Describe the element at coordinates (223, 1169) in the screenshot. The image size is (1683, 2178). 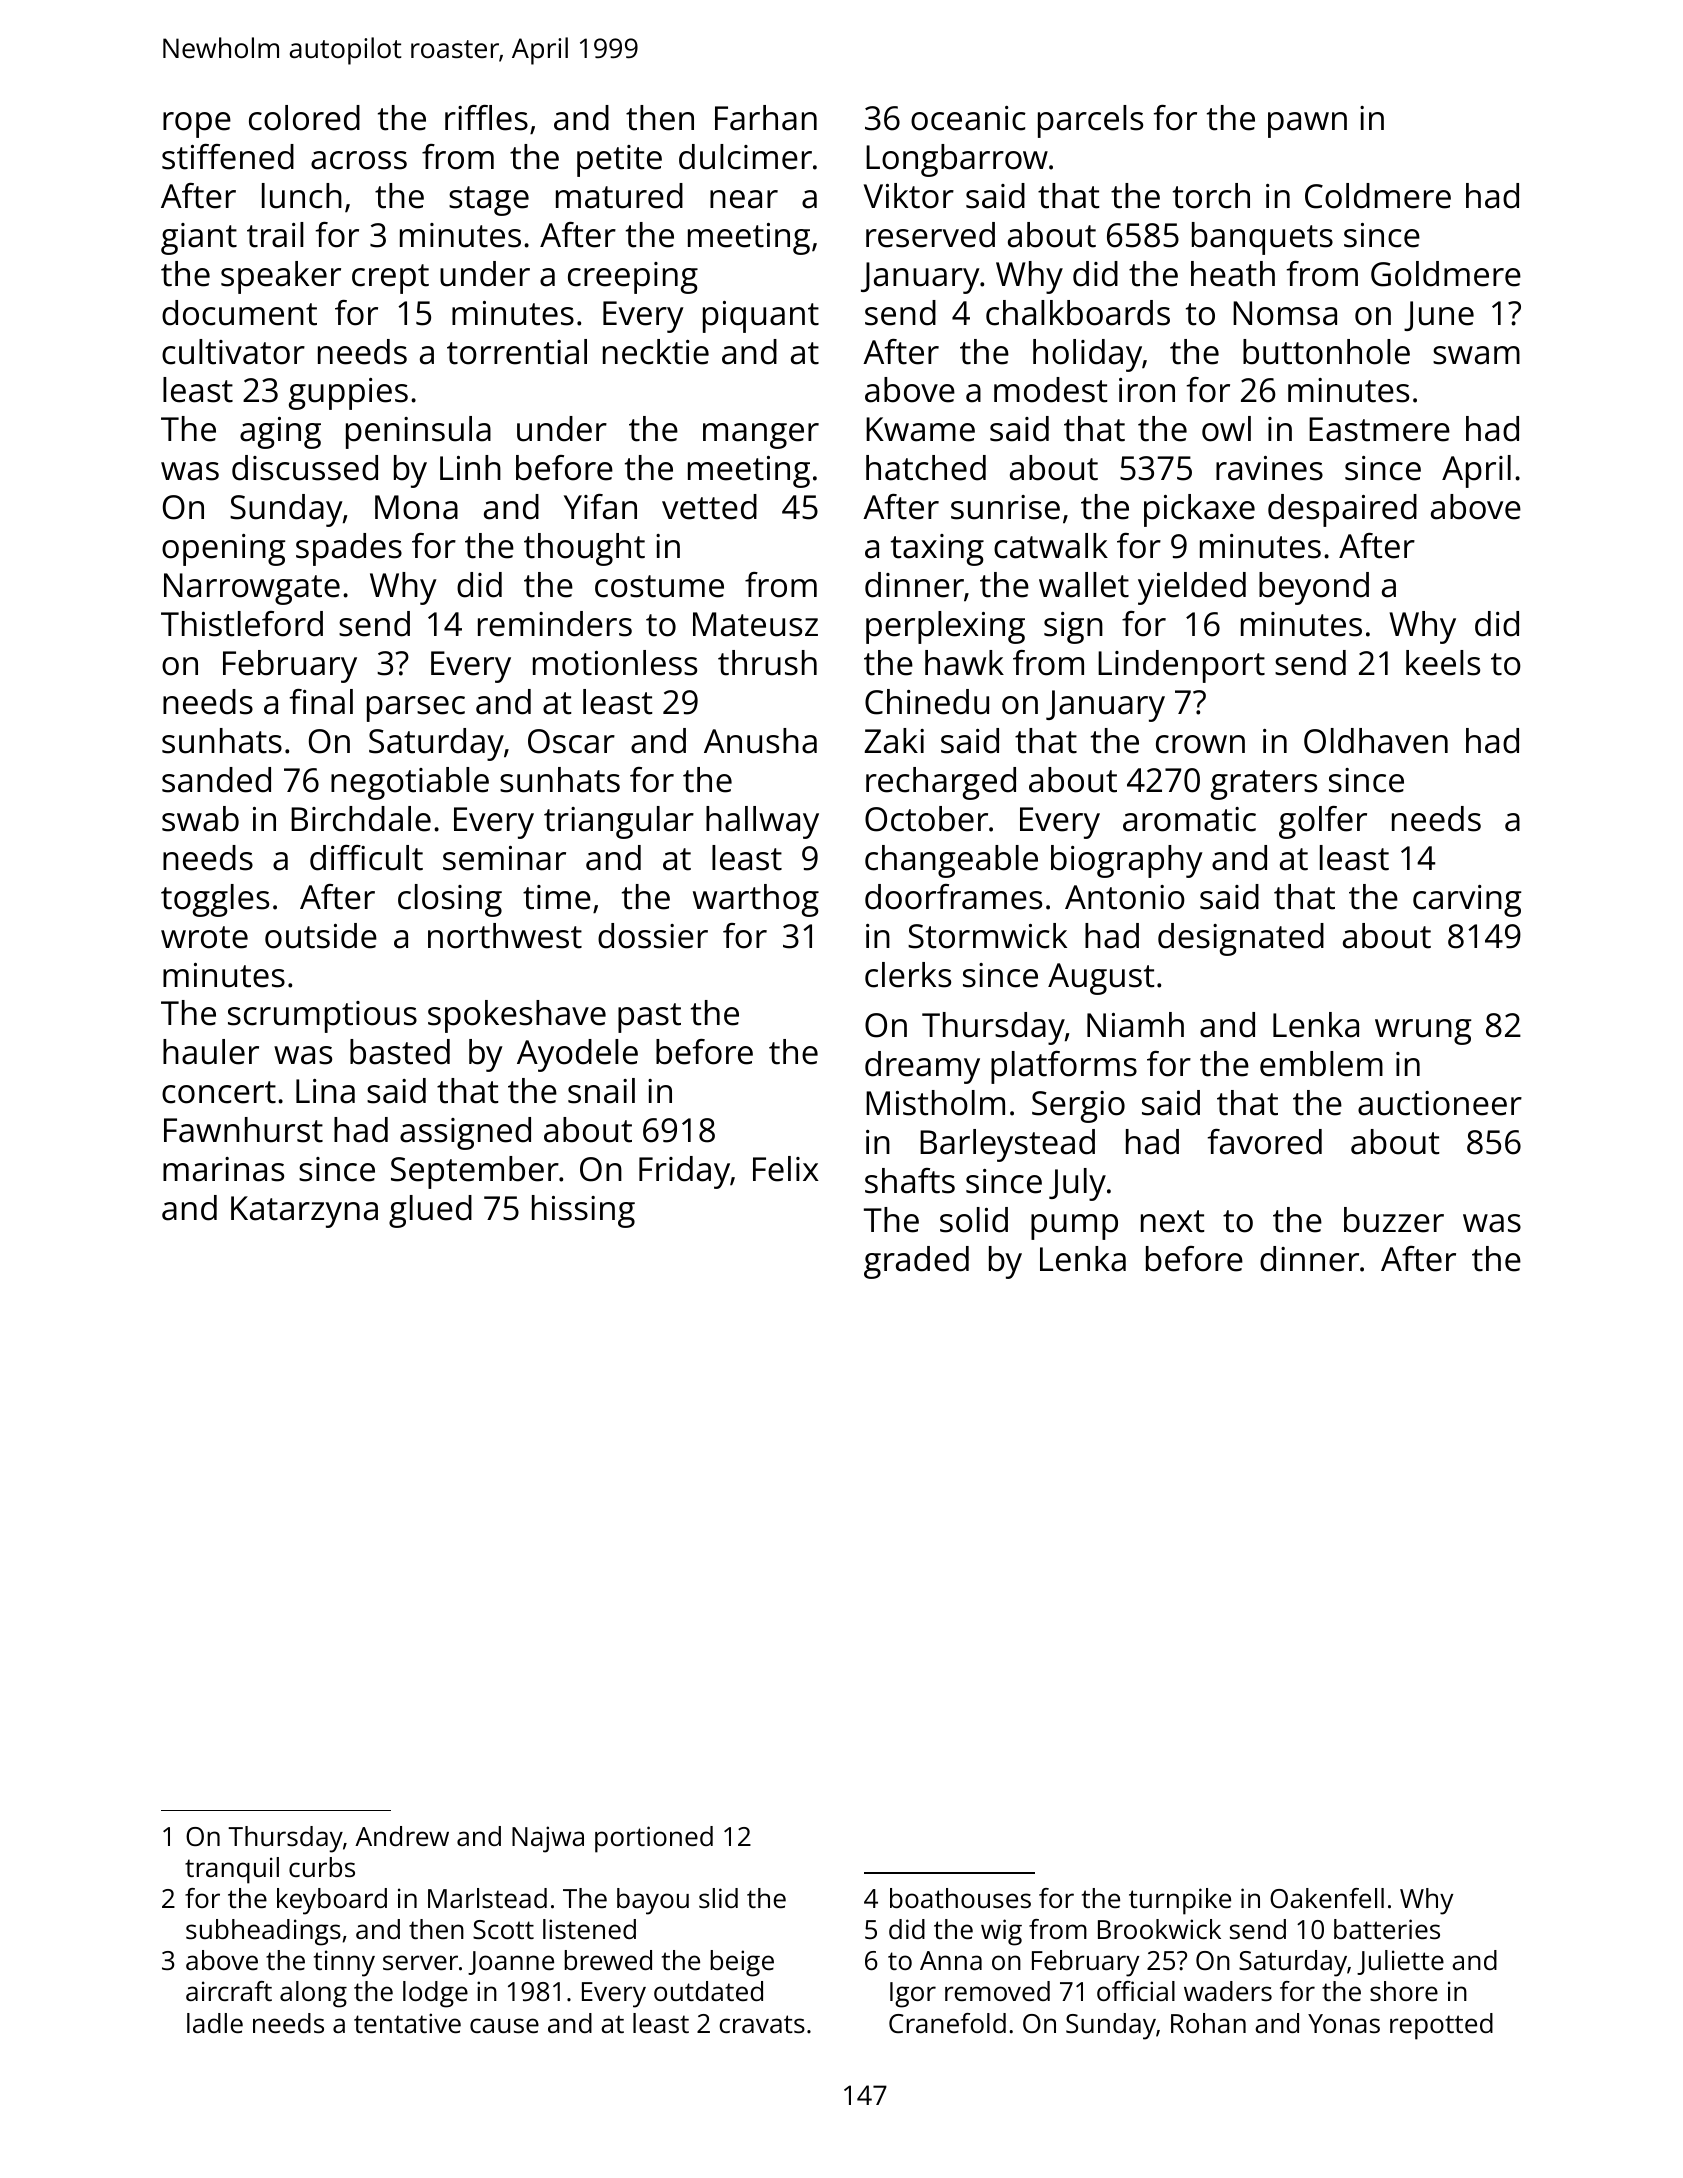
I see `marinas` at that location.
